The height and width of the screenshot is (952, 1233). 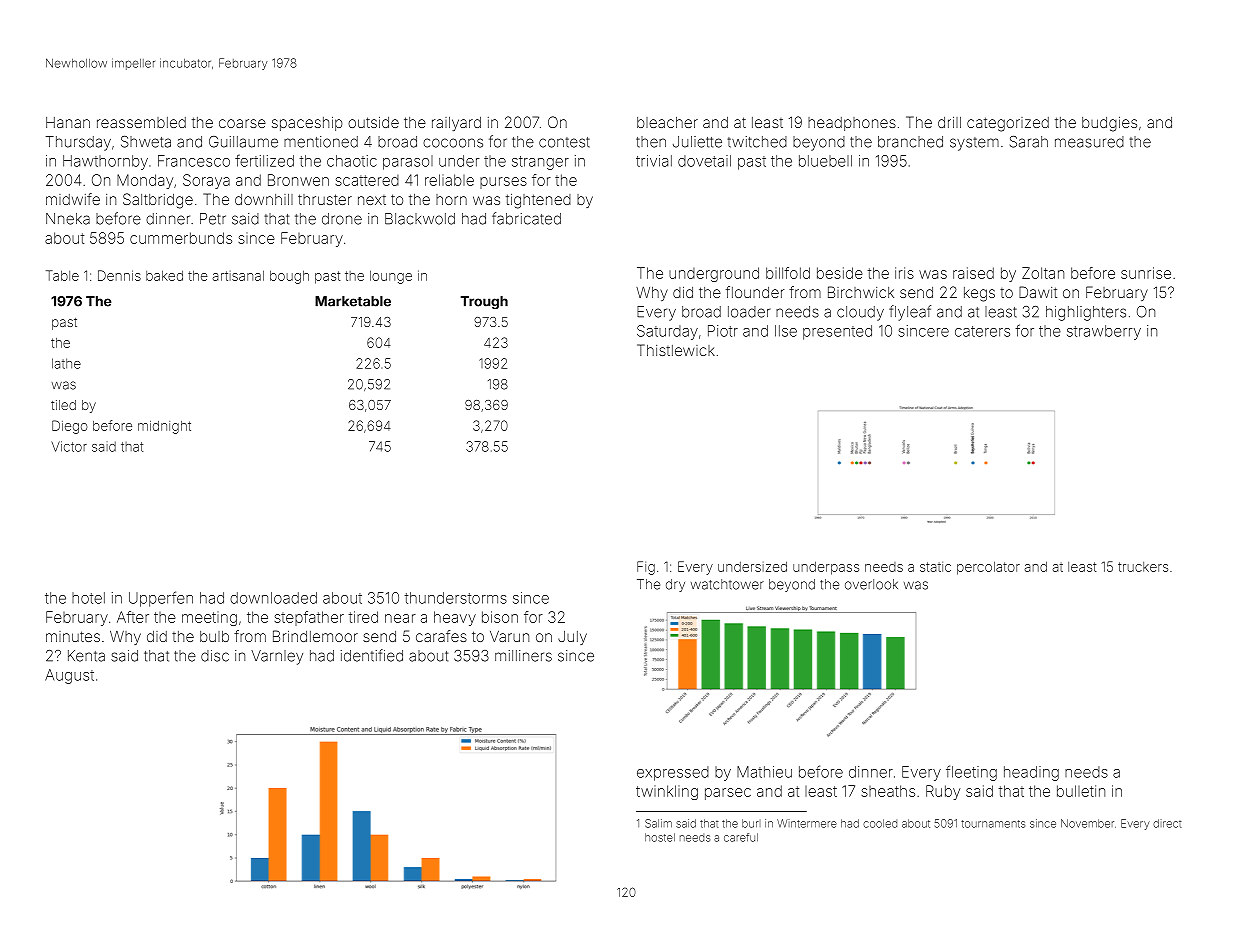 I want to click on milliners, so click(x=523, y=656).
